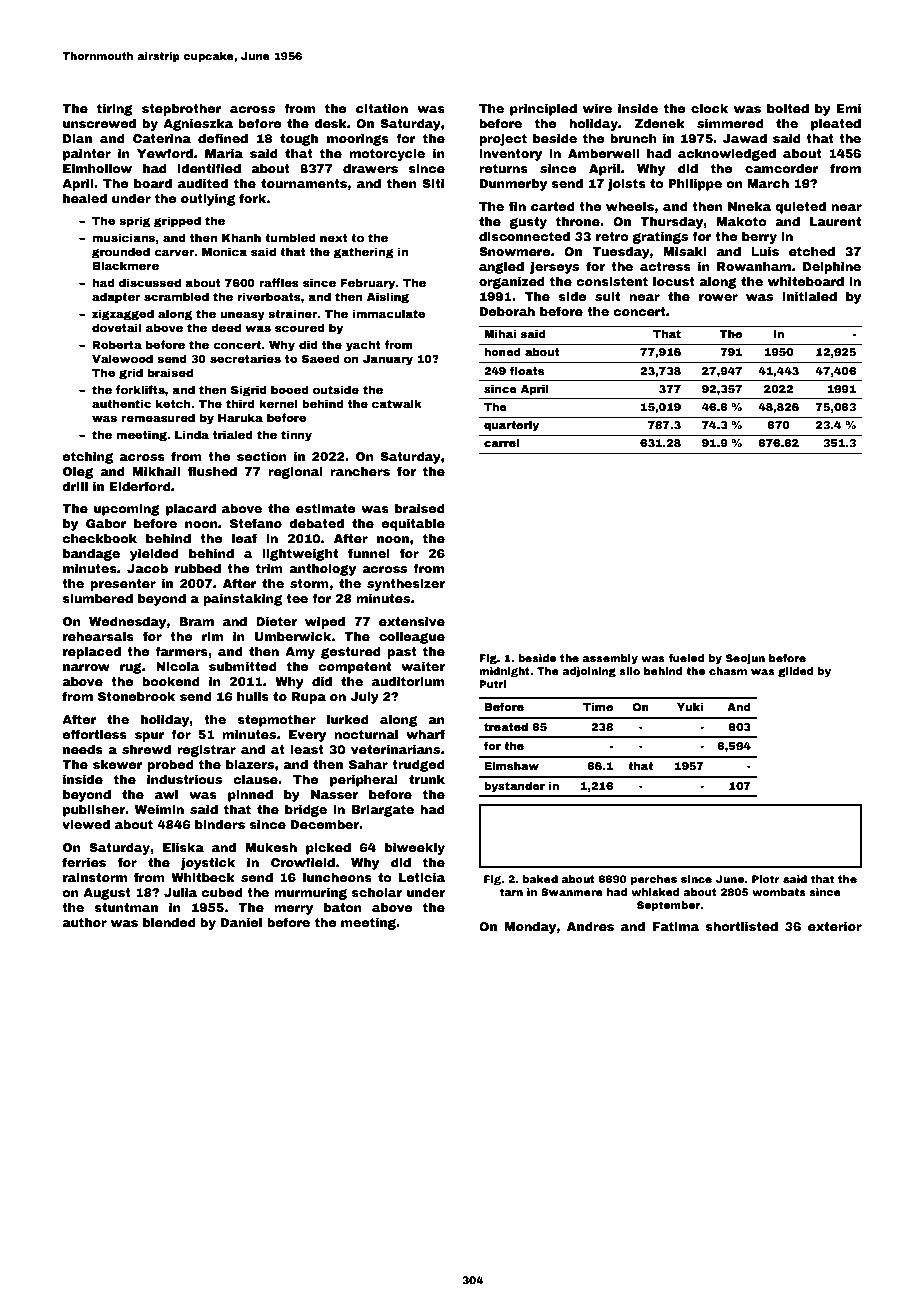 This page has width=924, height=1308. I want to click on catwalk, so click(397, 403).
